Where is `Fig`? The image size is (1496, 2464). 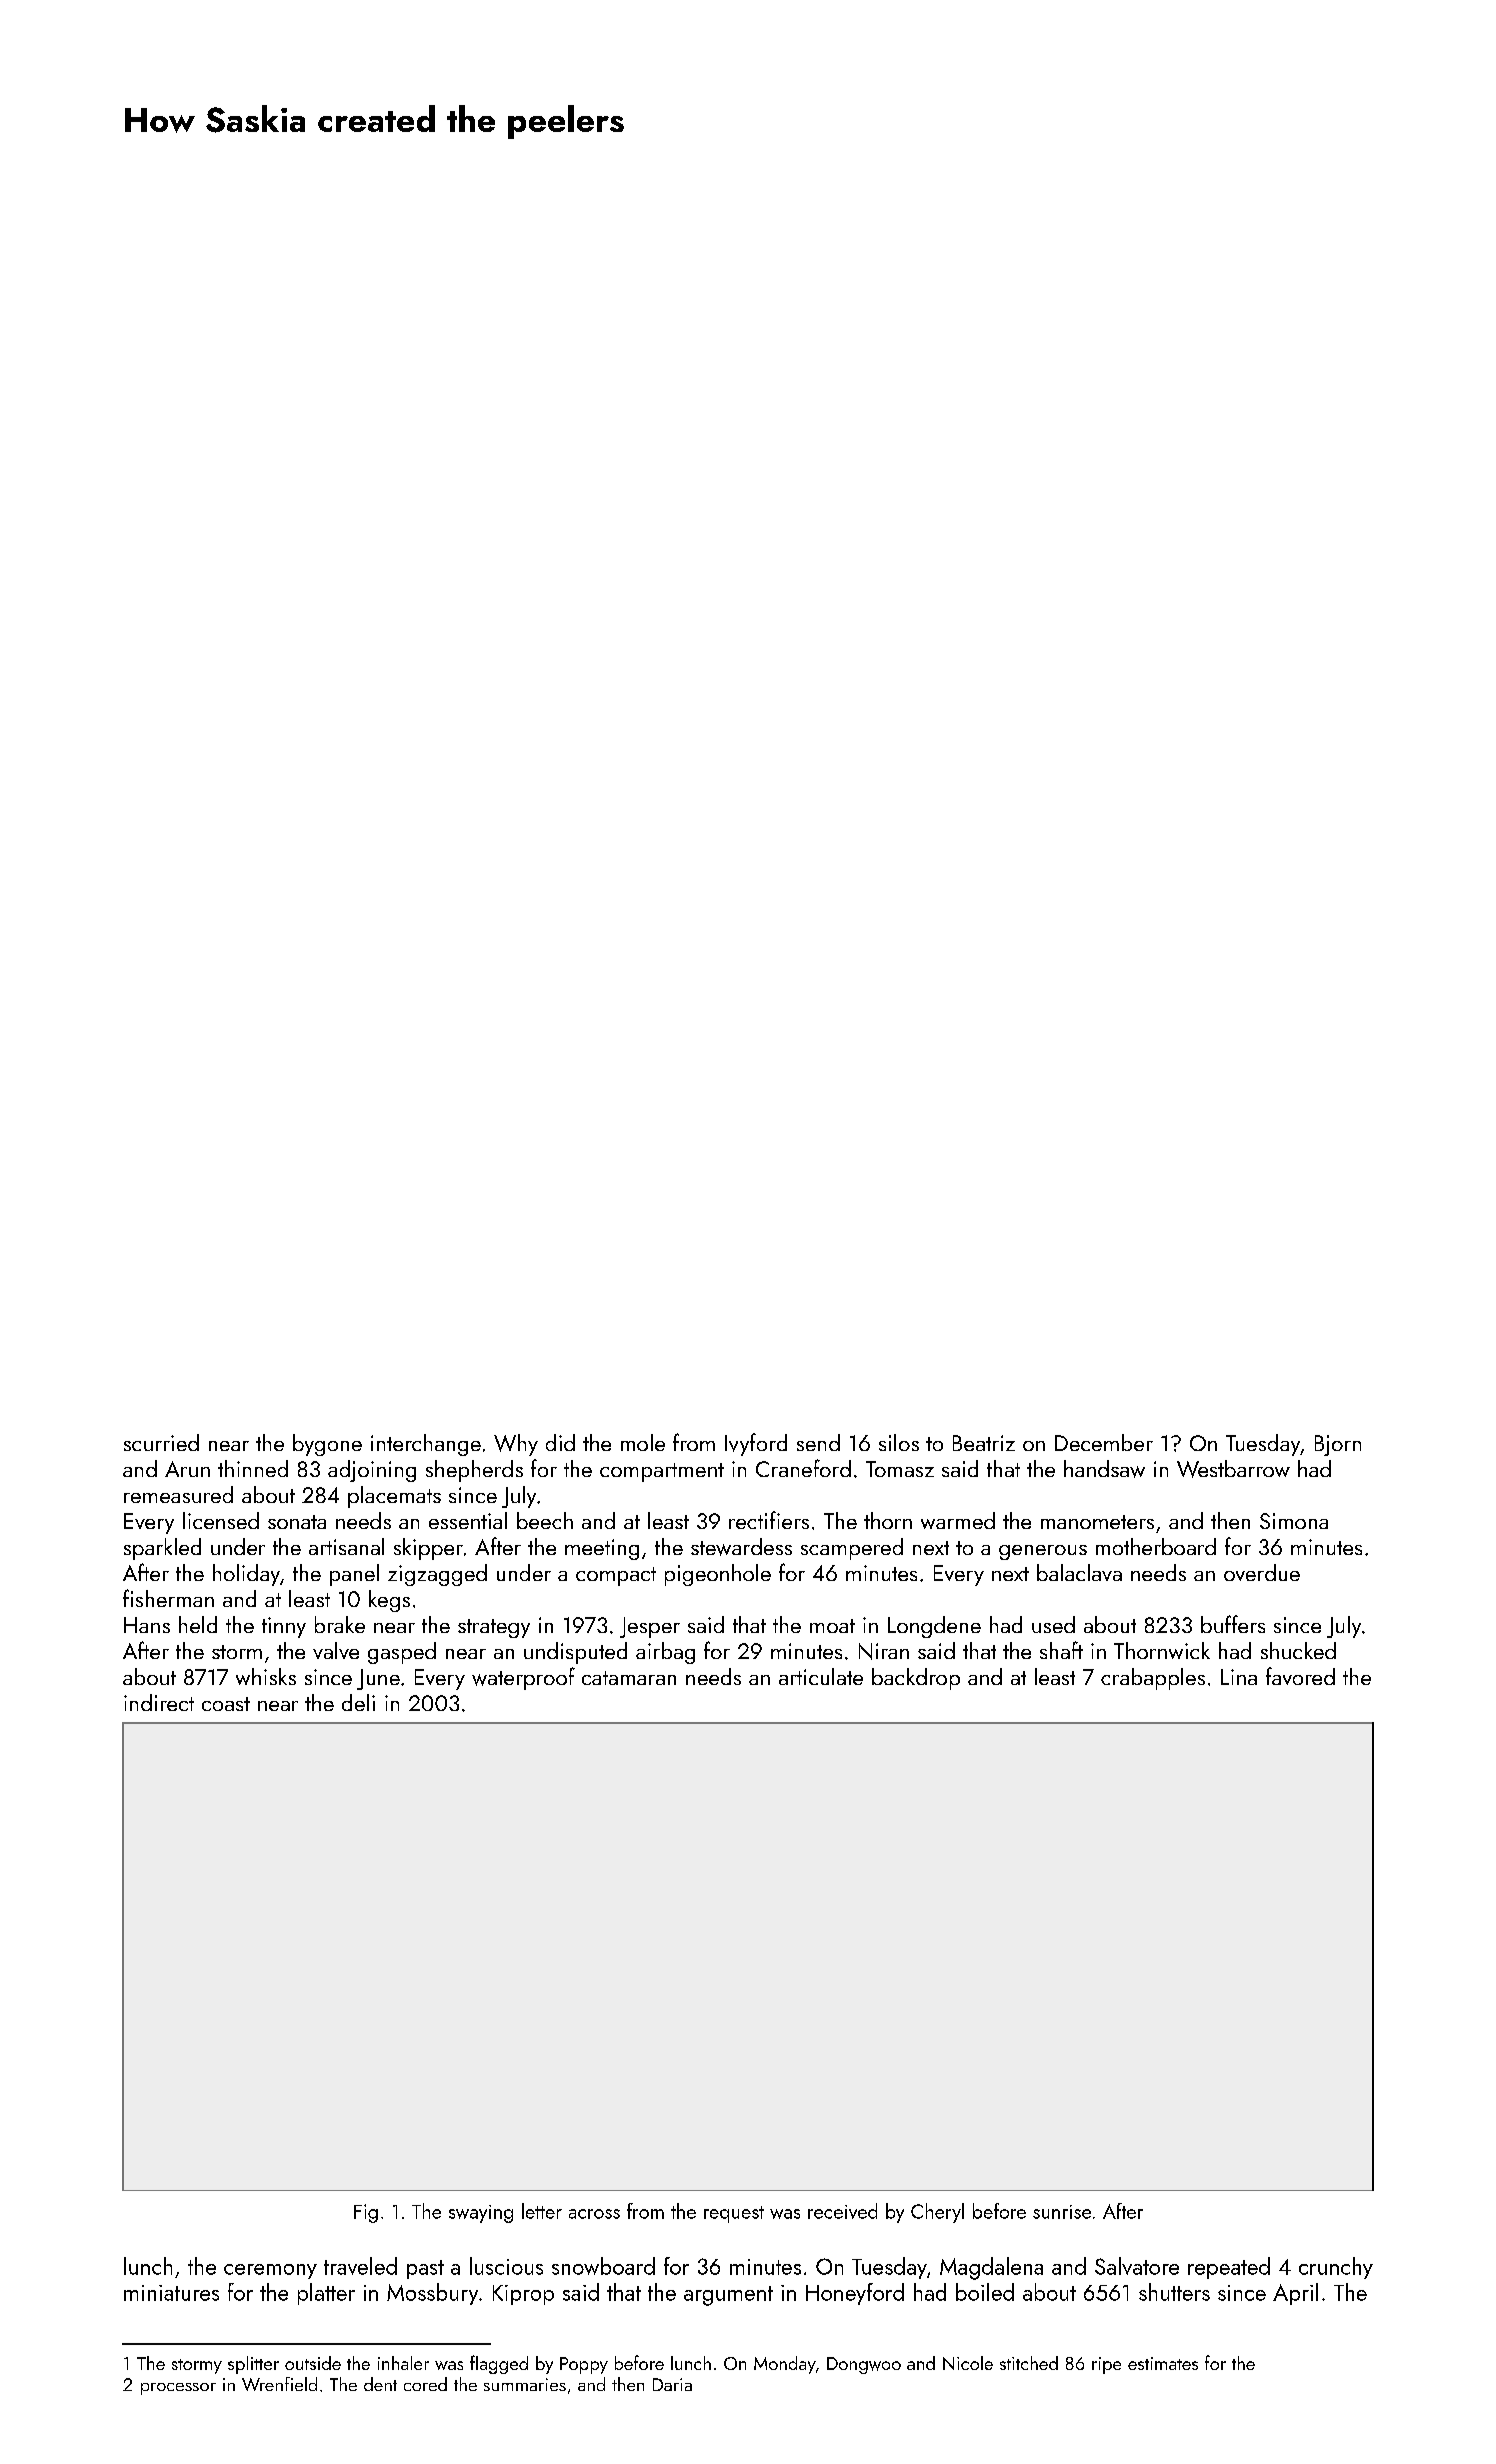
Fig is located at coordinates (366, 2213).
